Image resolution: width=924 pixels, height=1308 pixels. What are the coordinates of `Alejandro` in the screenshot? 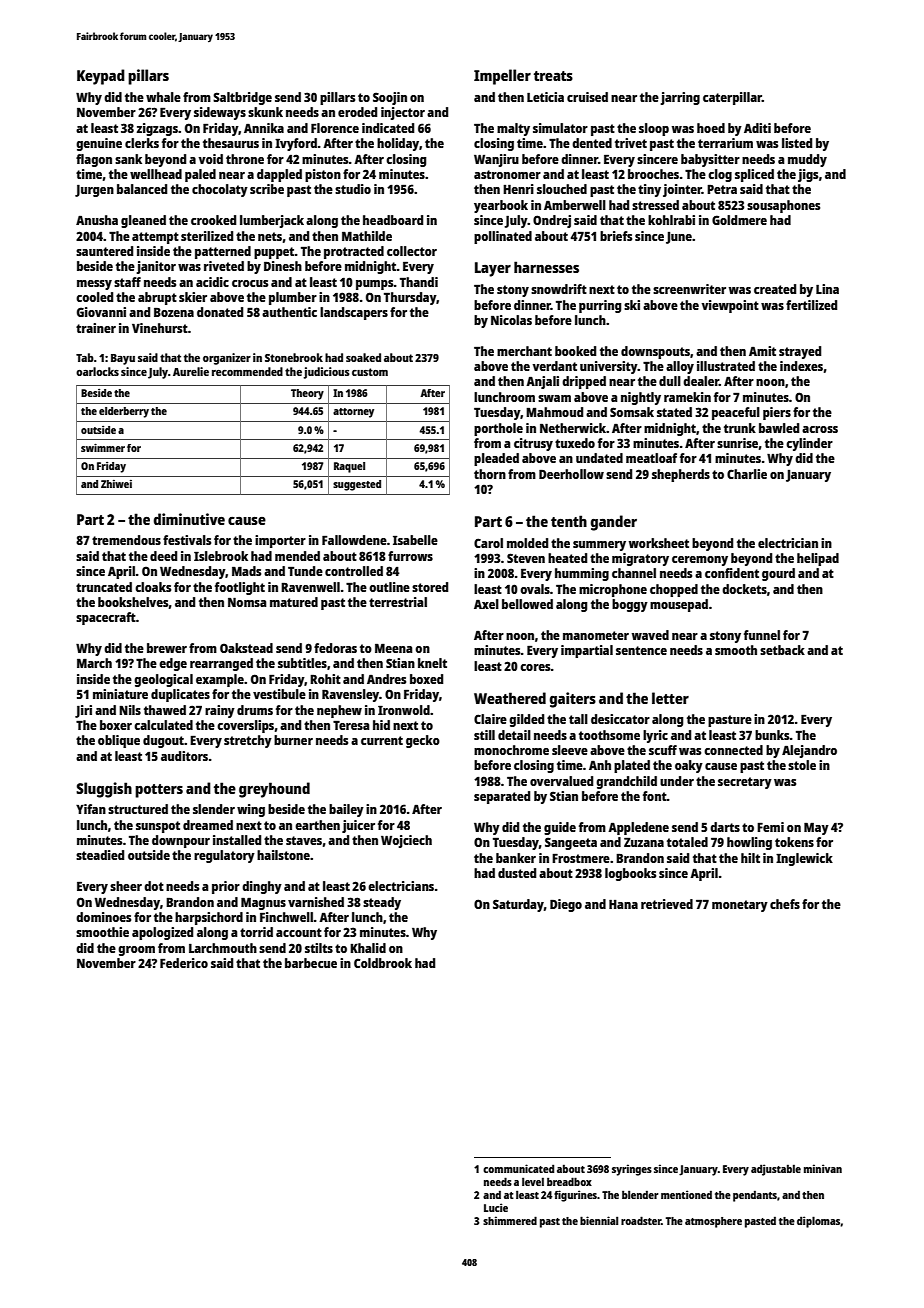 It's located at (809, 751).
